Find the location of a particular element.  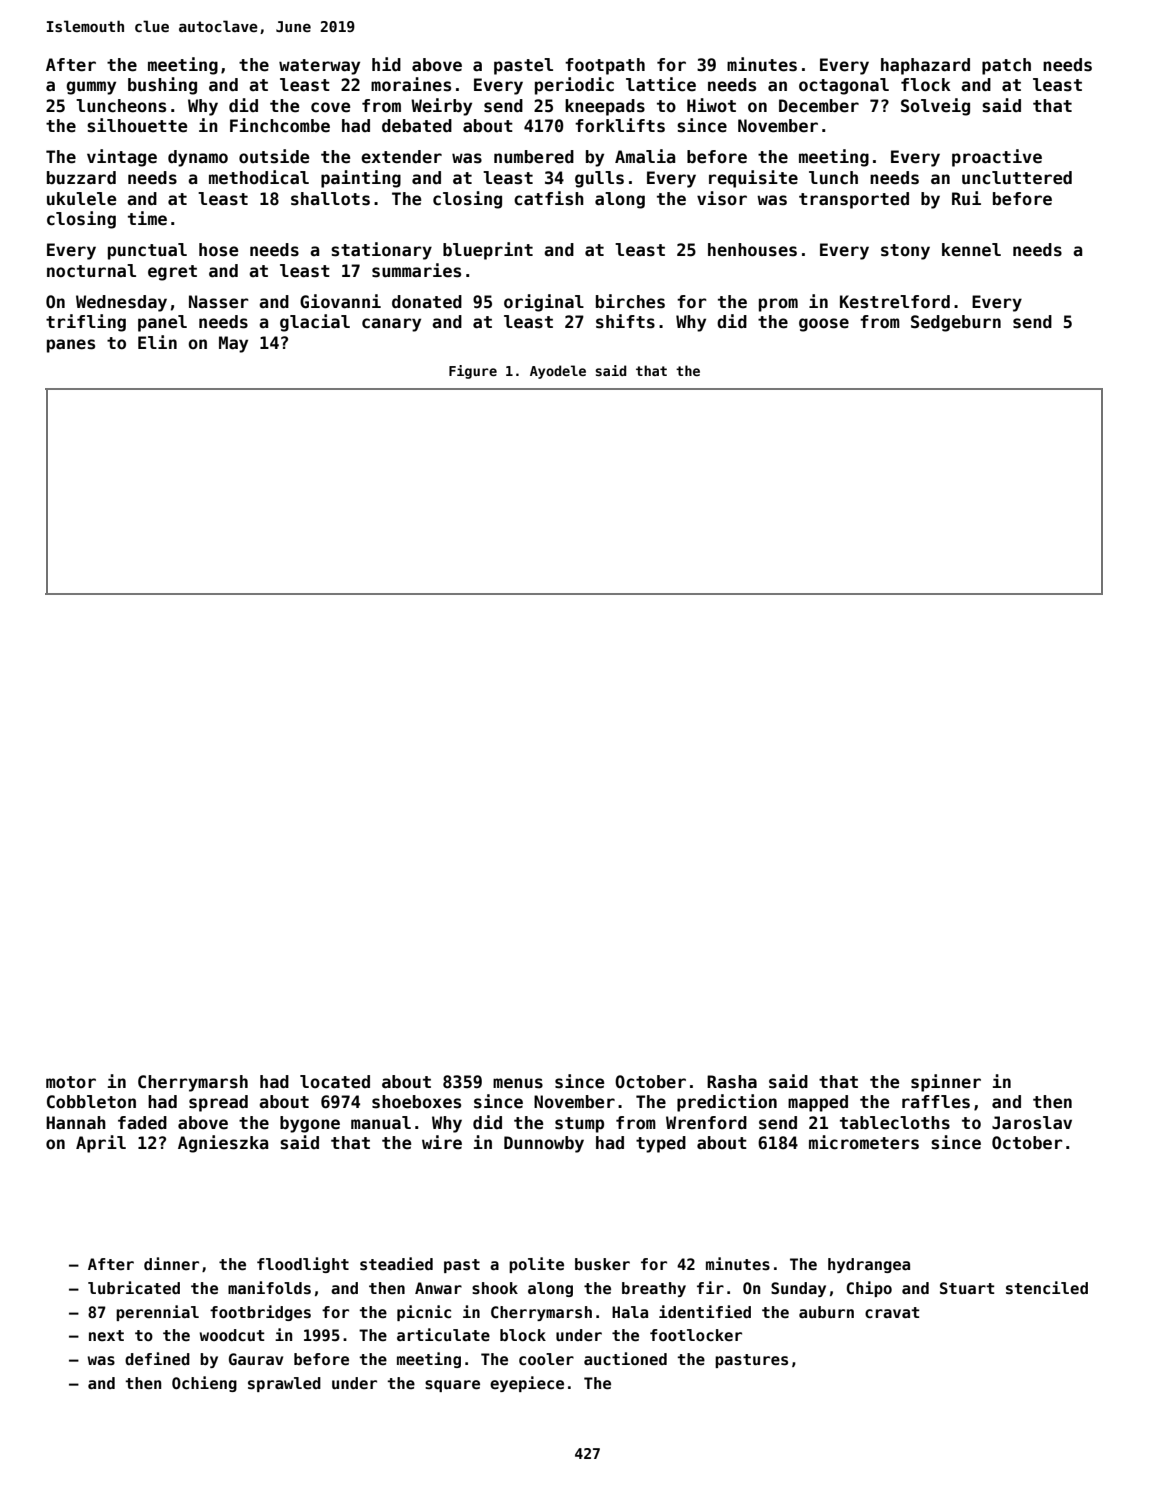

Kestrelford is located at coordinates (895, 302).
